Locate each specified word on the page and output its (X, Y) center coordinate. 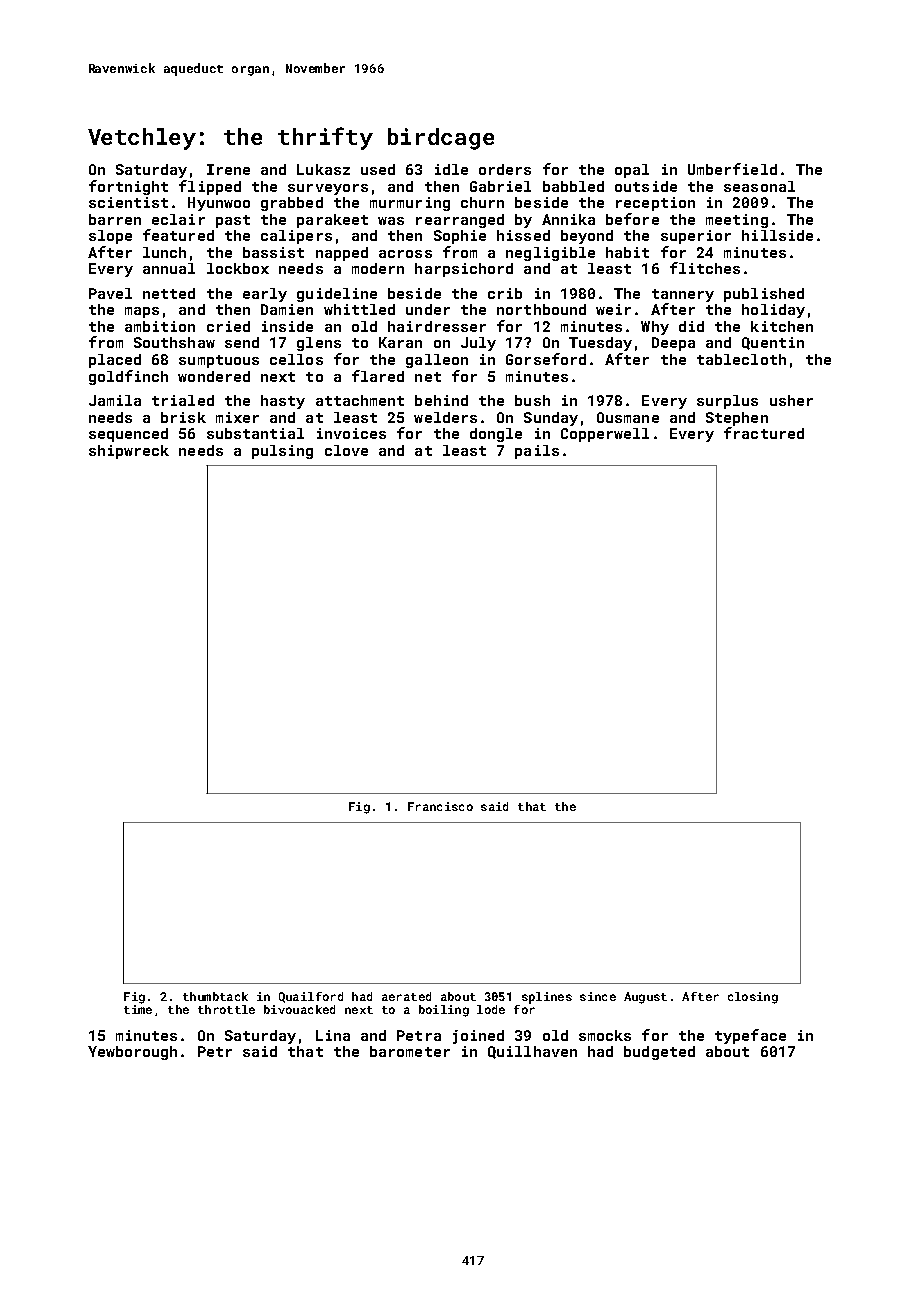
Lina (333, 1035)
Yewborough (132, 1053)
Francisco (440, 806)
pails (537, 452)
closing (753, 998)
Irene (228, 169)
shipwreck (129, 452)
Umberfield (732, 169)
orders (505, 169)
